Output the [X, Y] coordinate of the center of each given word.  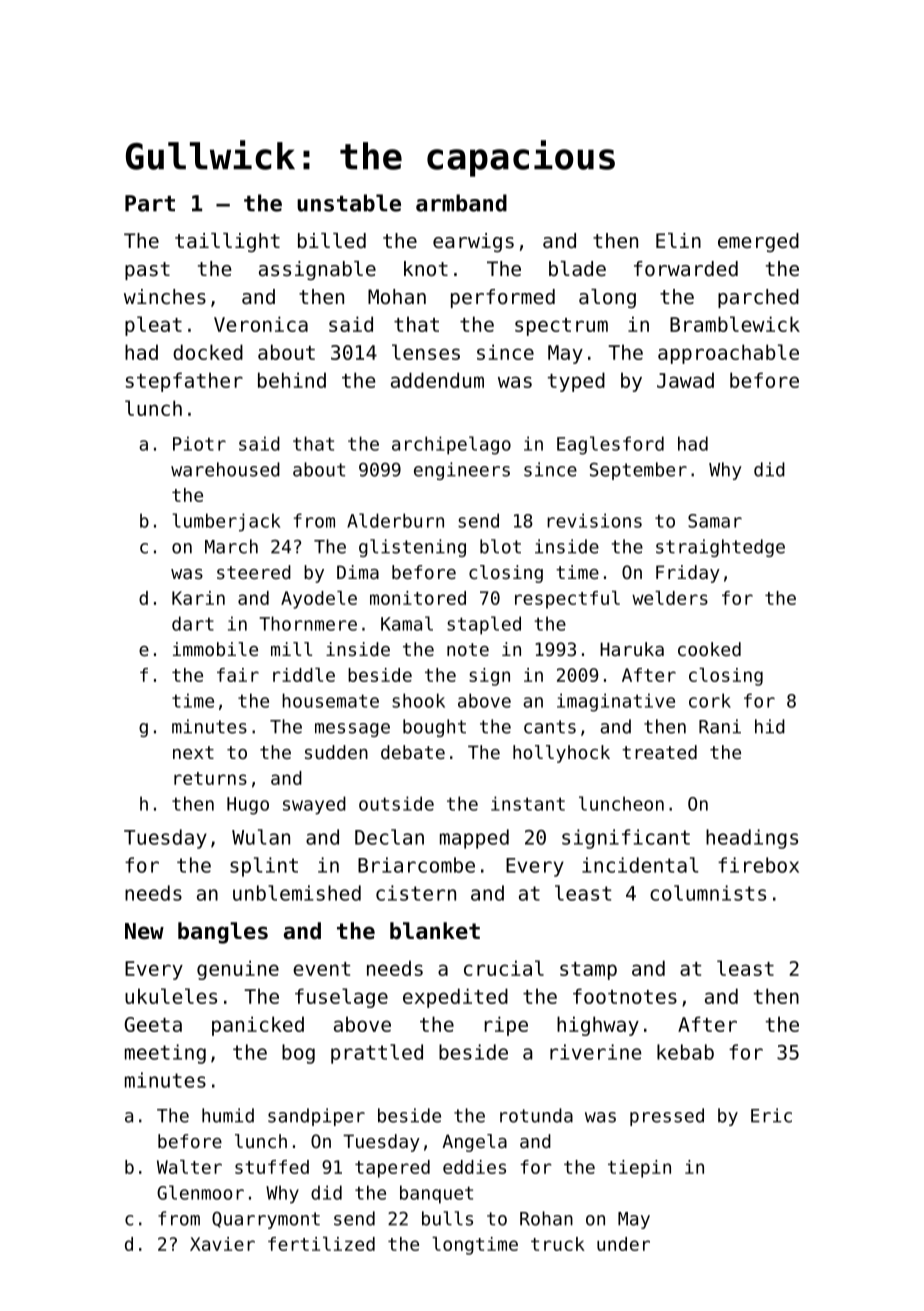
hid [770, 726]
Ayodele [319, 600]
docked [208, 352]
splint [264, 867]
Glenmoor [200, 1192]
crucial [504, 968]
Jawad [685, 380]
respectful [567, 600]
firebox [758, 865]
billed [332, 241]
